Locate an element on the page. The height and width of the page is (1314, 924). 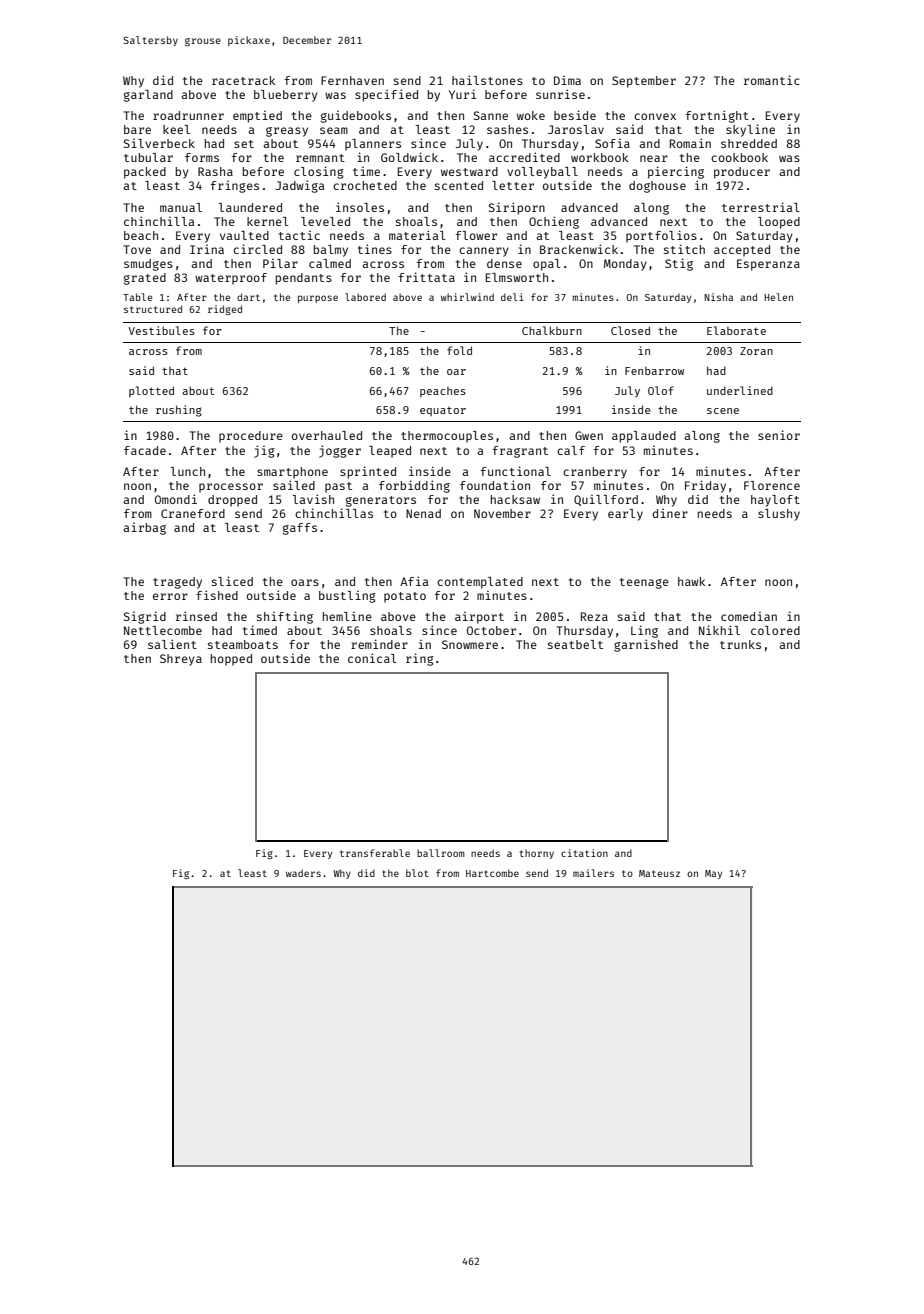
Fernhaven is located at coordinates (352, 80).
